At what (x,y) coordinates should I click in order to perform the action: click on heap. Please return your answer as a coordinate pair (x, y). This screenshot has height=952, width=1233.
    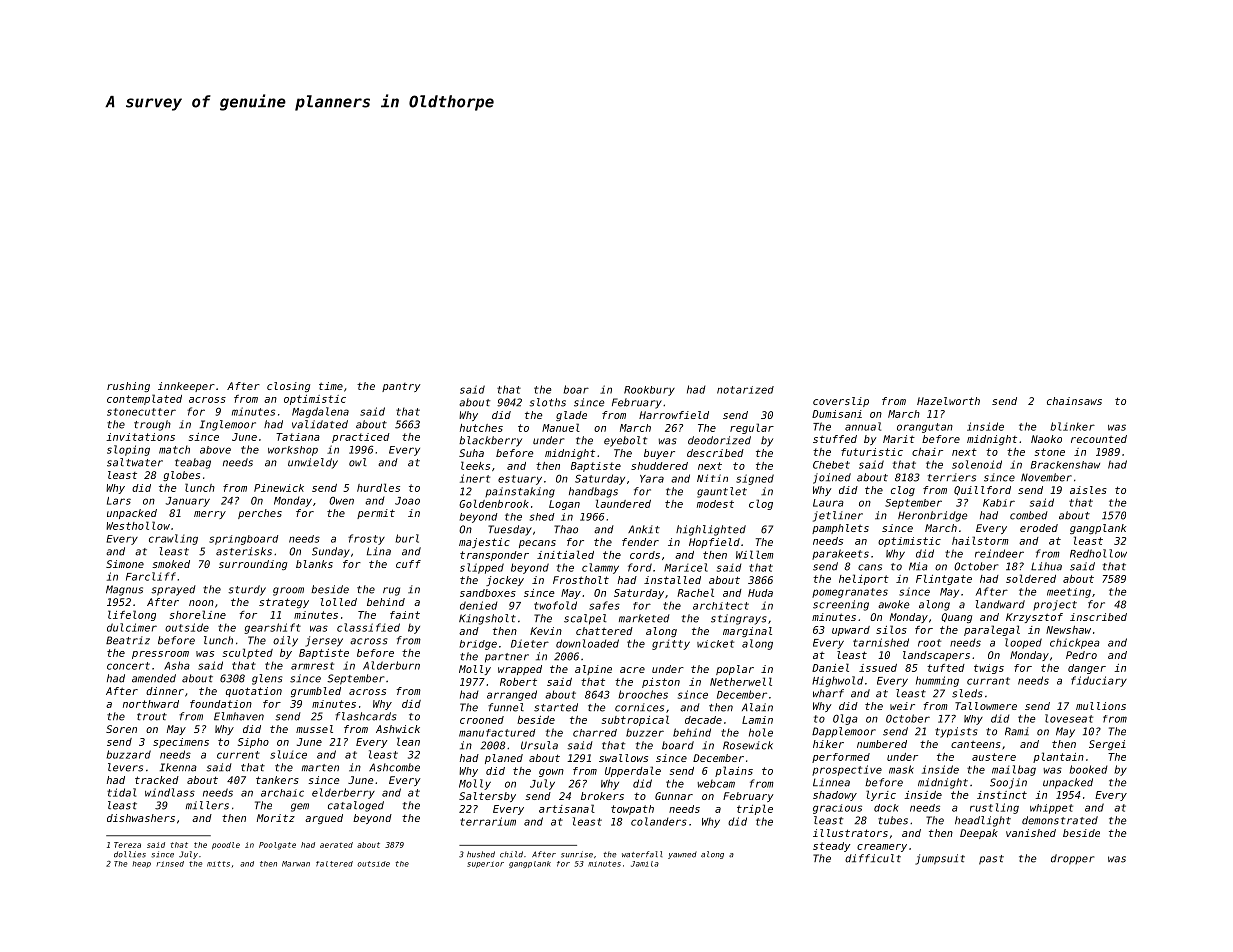
    Looking at the image, I should click on (142, 864).
